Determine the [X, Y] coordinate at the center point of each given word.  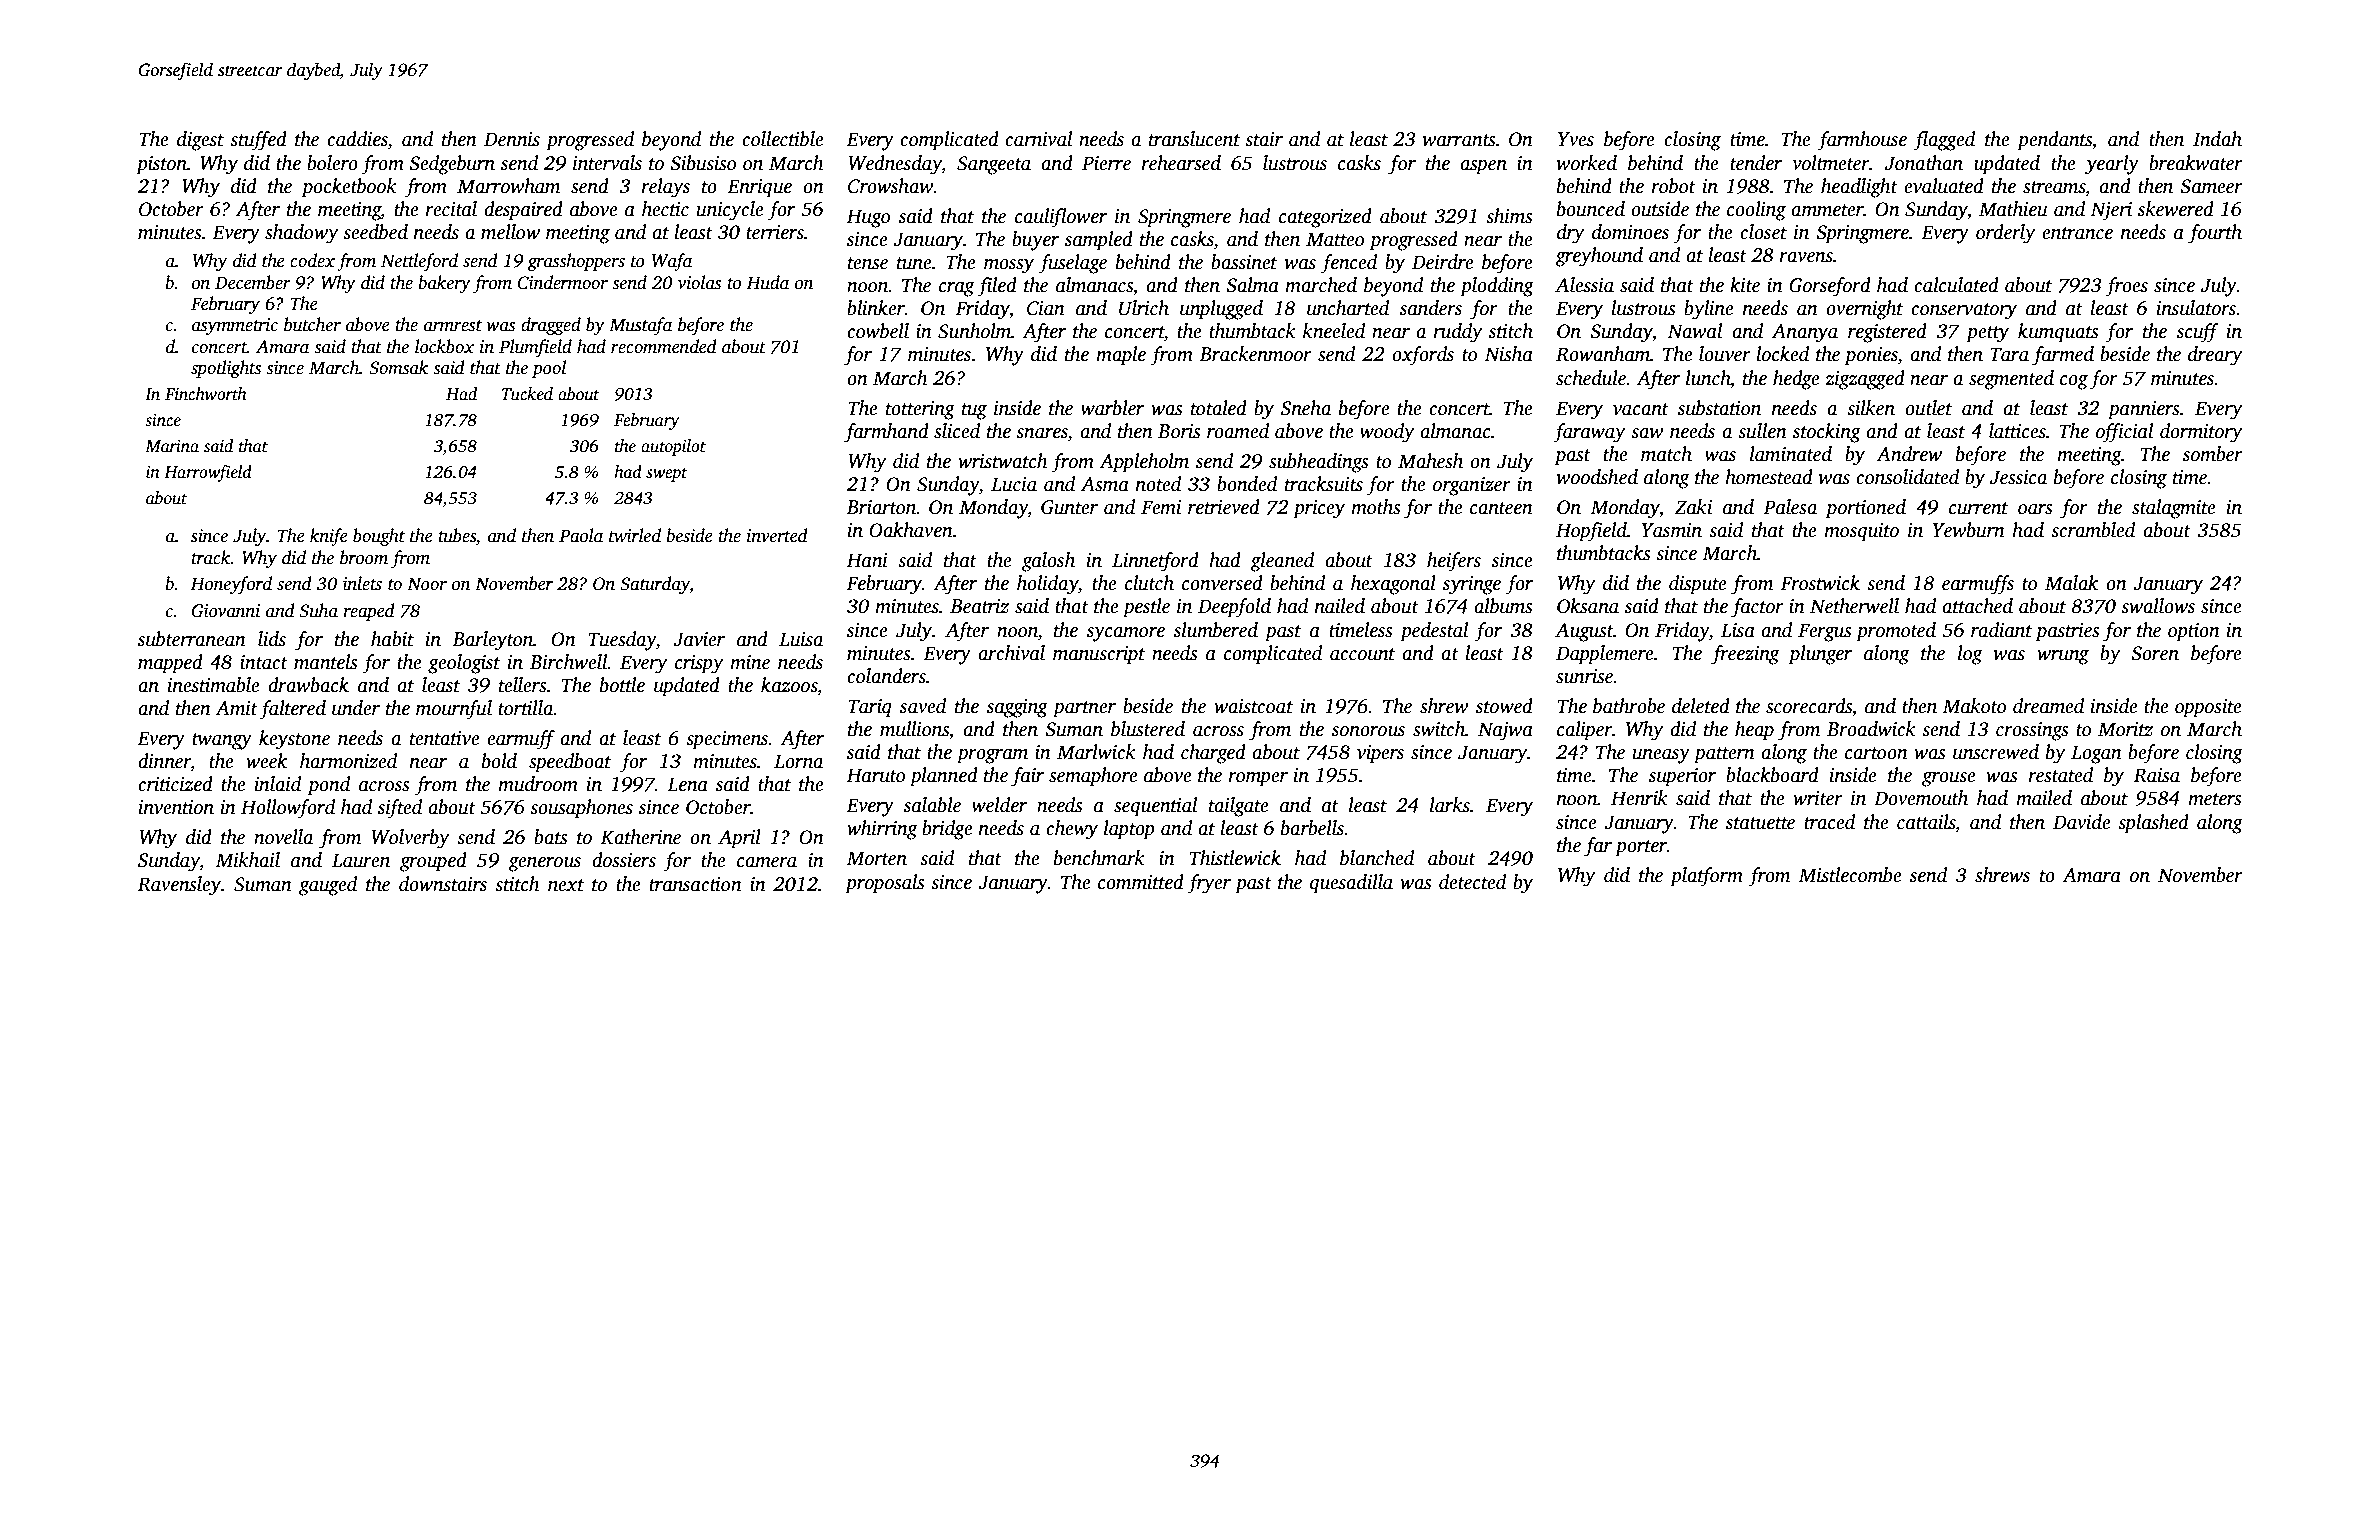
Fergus [1825, 632]
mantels [326, 662]
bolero [332, 163]
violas [699, 282]
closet [1763, 232]
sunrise [1585, 676]
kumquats [2058, 333]
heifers [1454, 562]
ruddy [1458, 333]
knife [329, 537]
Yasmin [1672, 530]
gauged [328, 886]
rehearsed [1181, 163]
